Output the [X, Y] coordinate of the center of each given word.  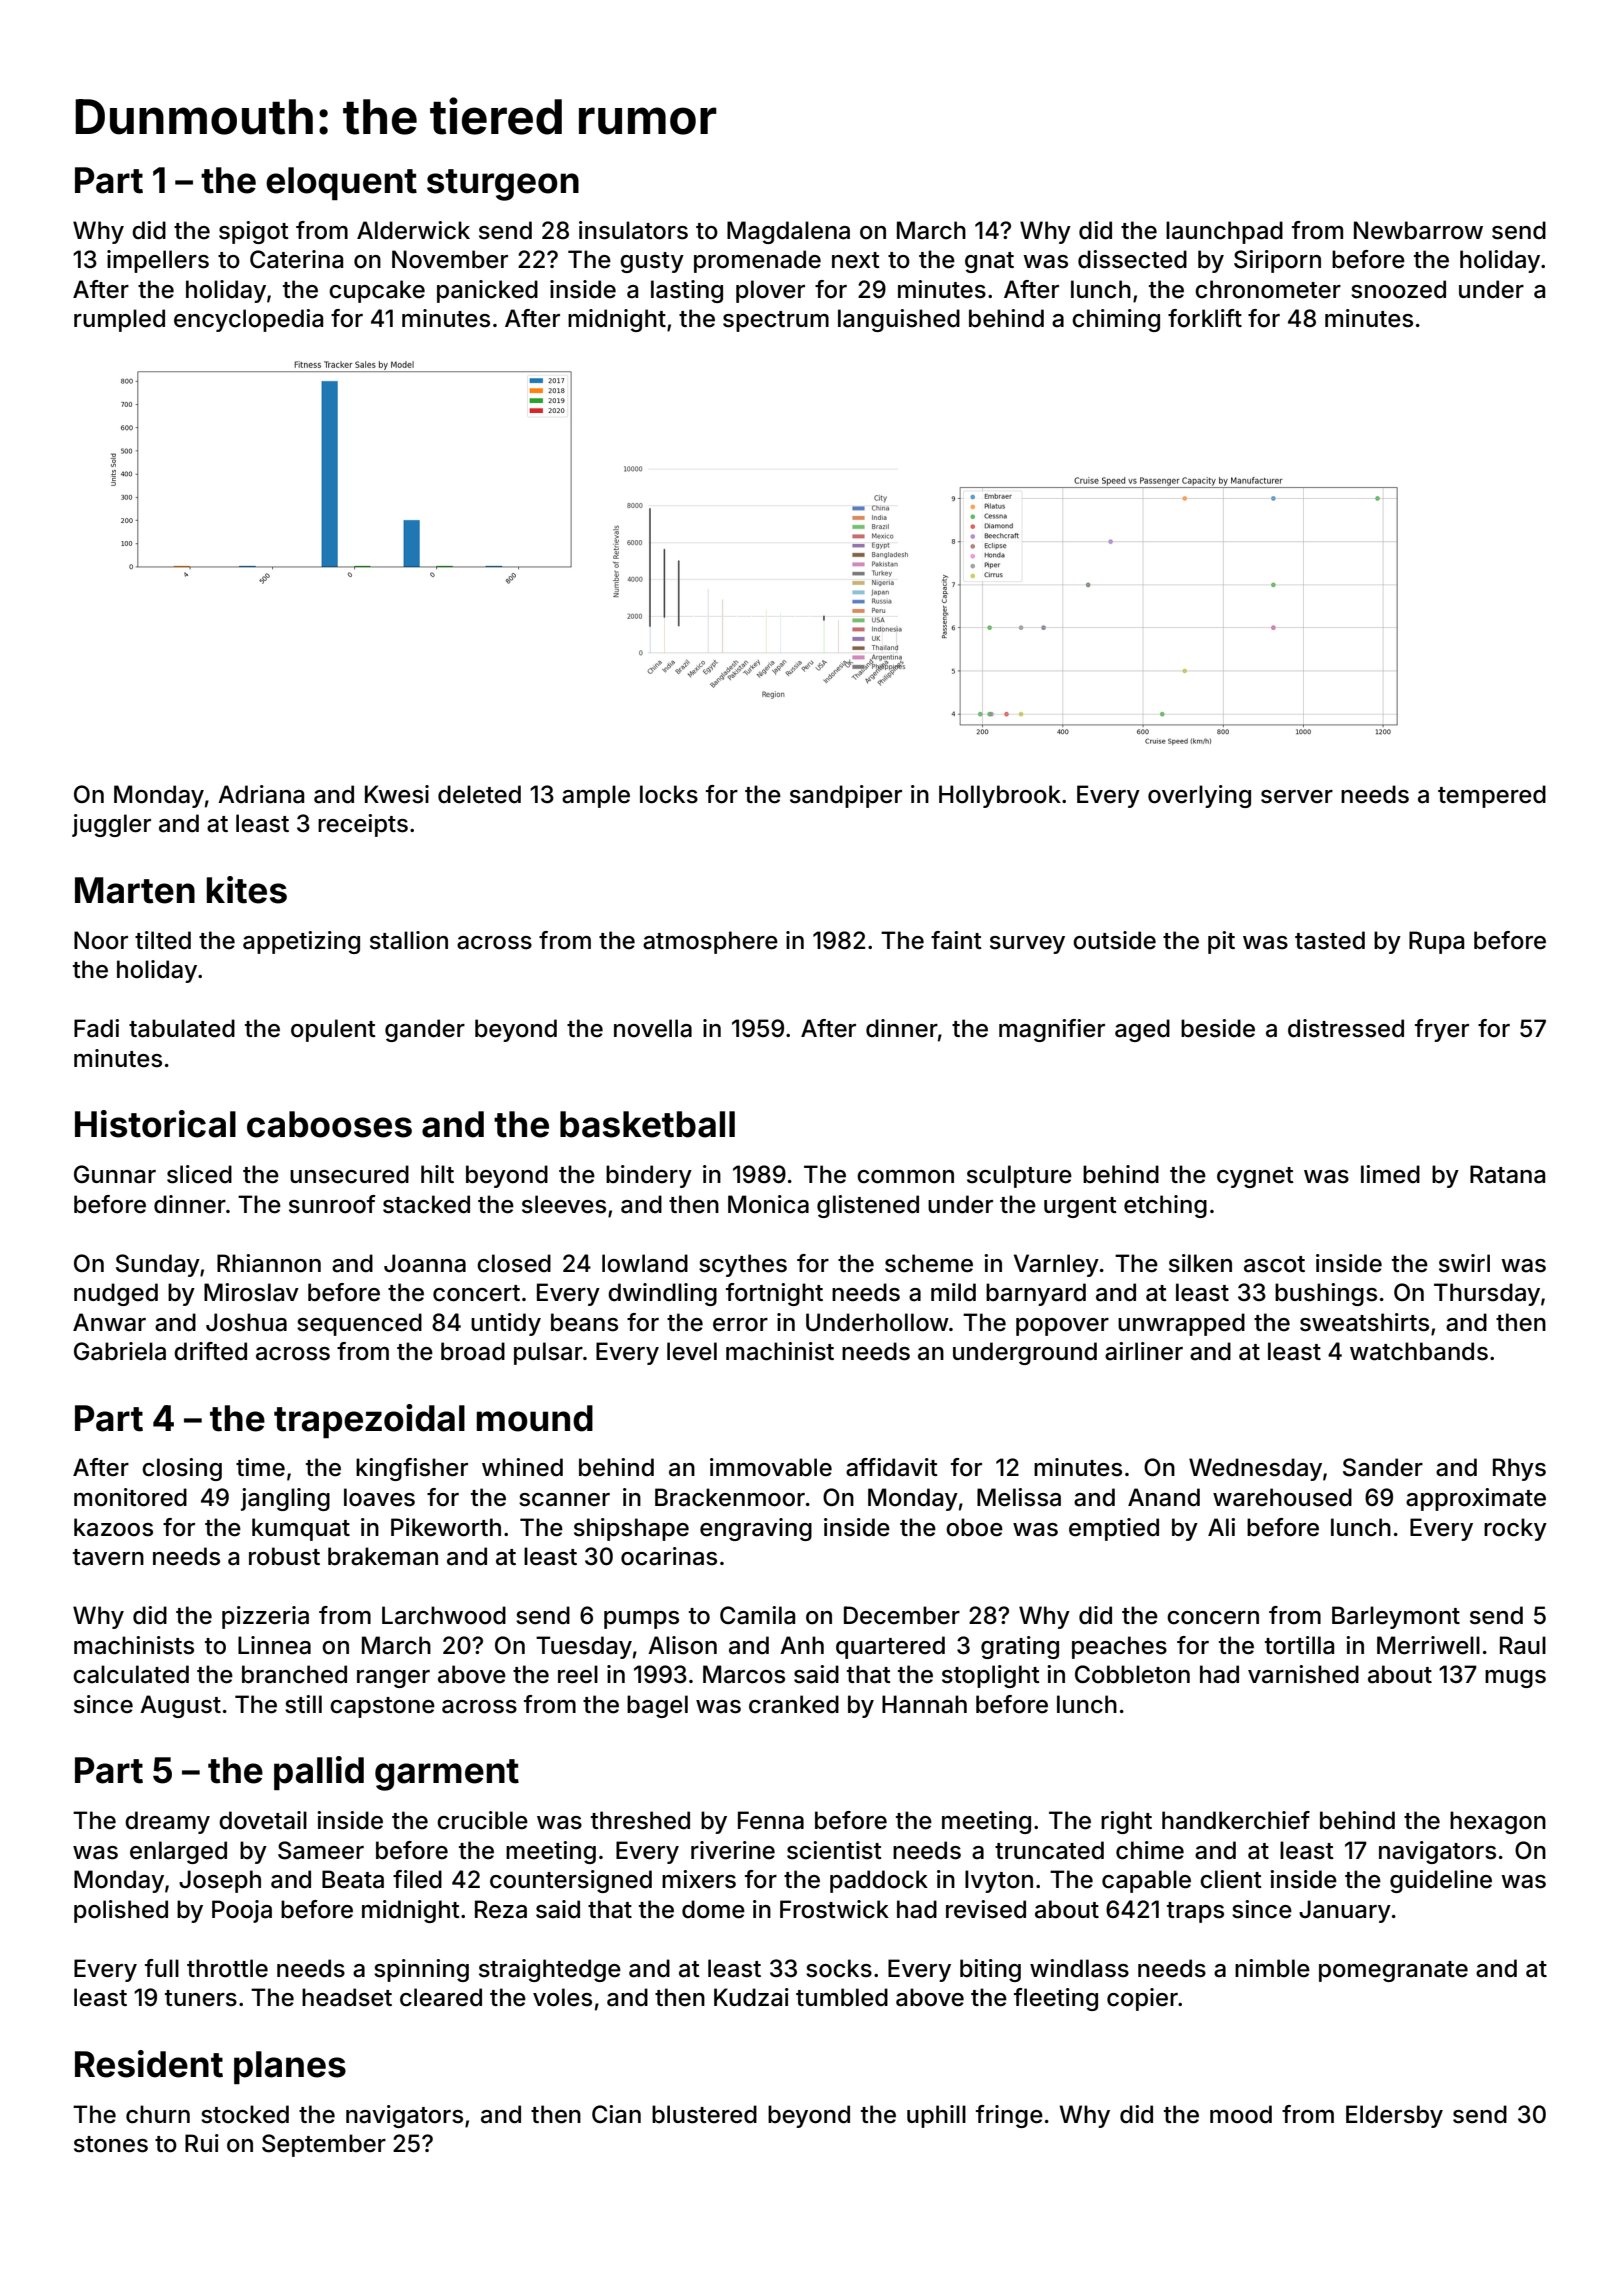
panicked [487, 291]
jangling [285, 1499]
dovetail [263, 1820]
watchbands [1419, 1351]
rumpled [119, 320]
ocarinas [669, 1556]
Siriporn [1277, 261]
